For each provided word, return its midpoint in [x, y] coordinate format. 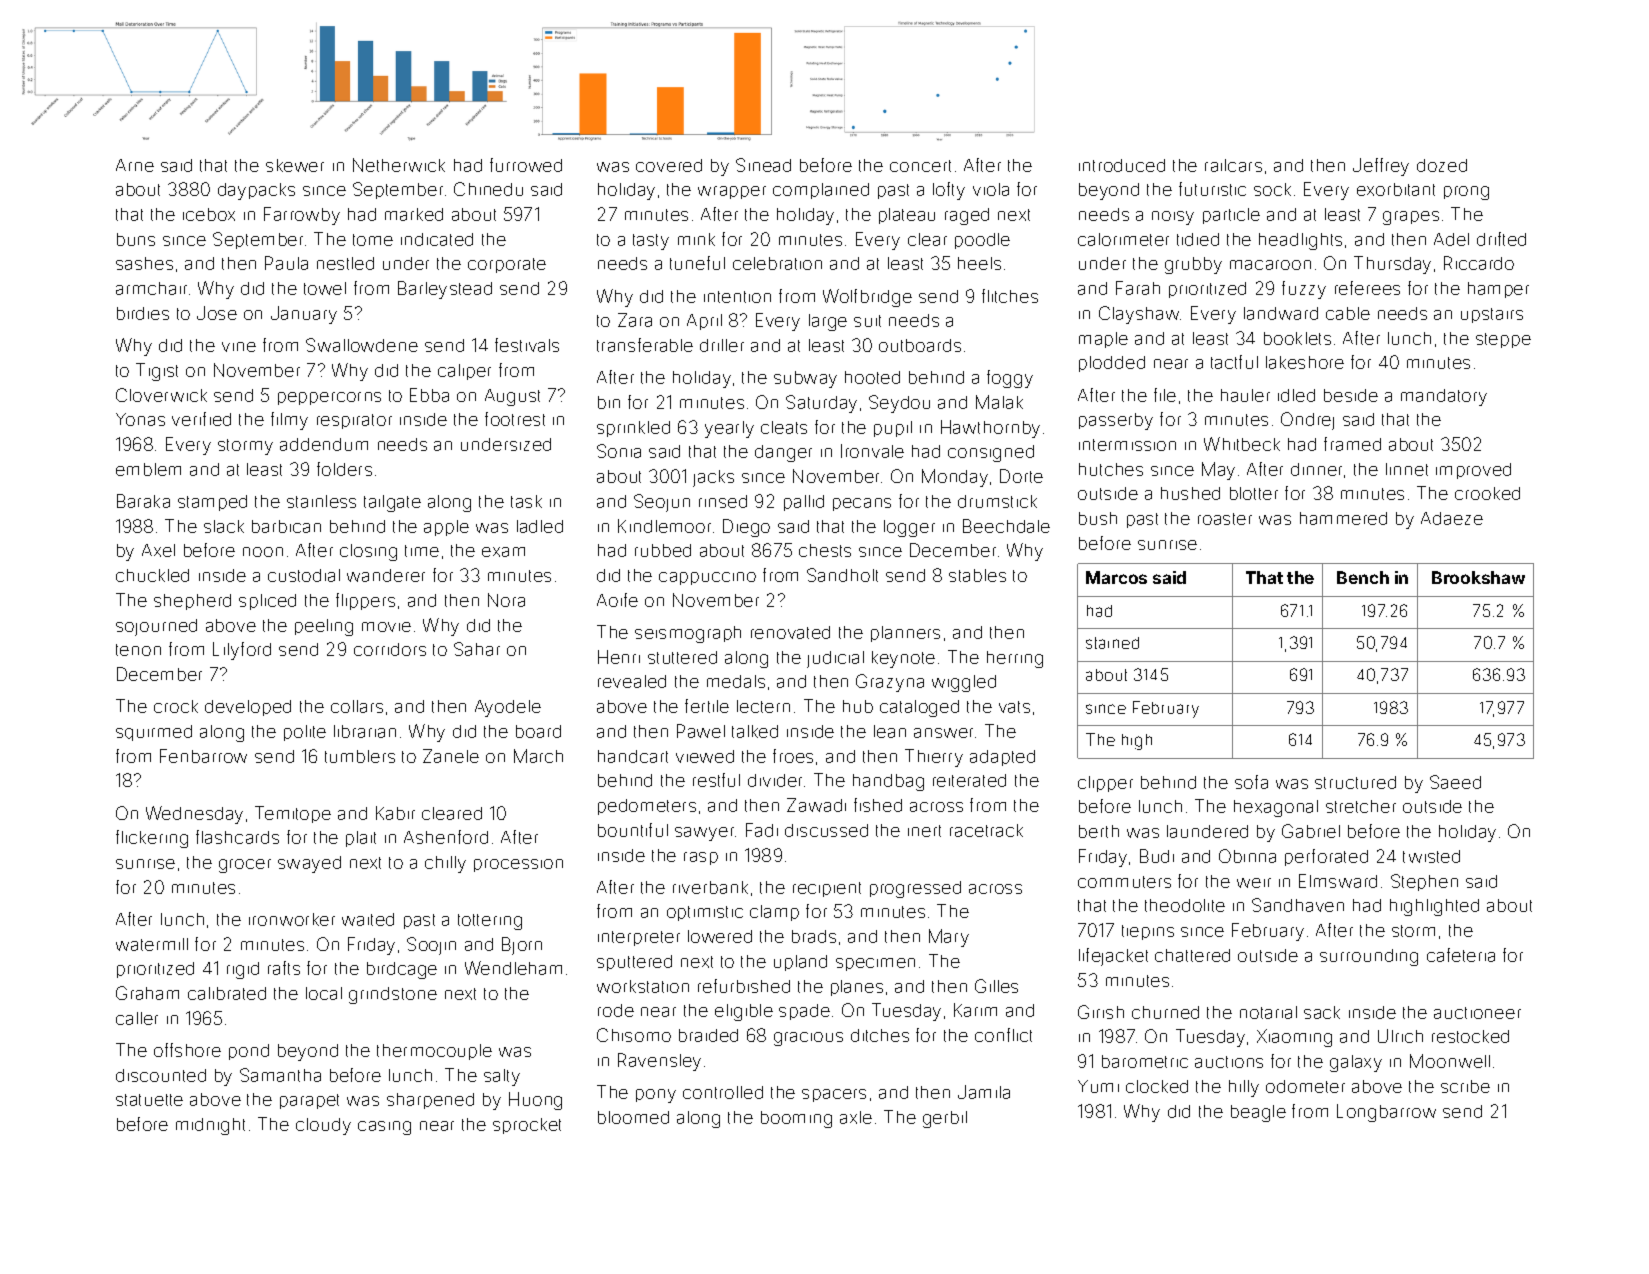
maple [1103, 340]
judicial [835, 659]
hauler [1245, 395]
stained [1112, 643]
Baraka [143, 501]
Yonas [140, 419]
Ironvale [872, 451]
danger [783, 453]
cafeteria [1461, 955]
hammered [1343, 518]
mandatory [1444, 397]
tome [373, 240]
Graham [147, 993]
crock [176, 706]
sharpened [430, 1101]
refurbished [744, 986]
